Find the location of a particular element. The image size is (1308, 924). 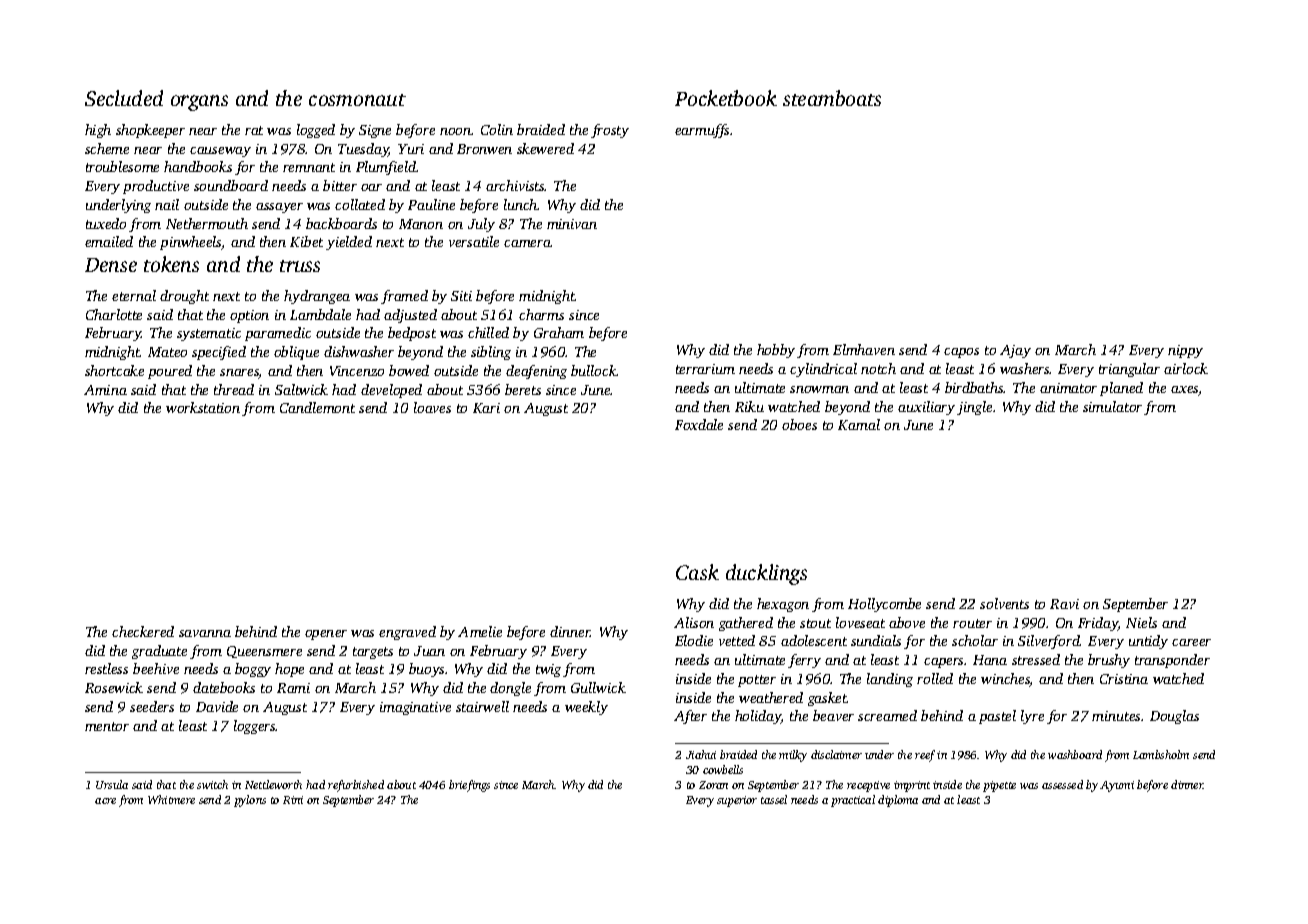

Pocketbook is located at coordinates (726, 98).
